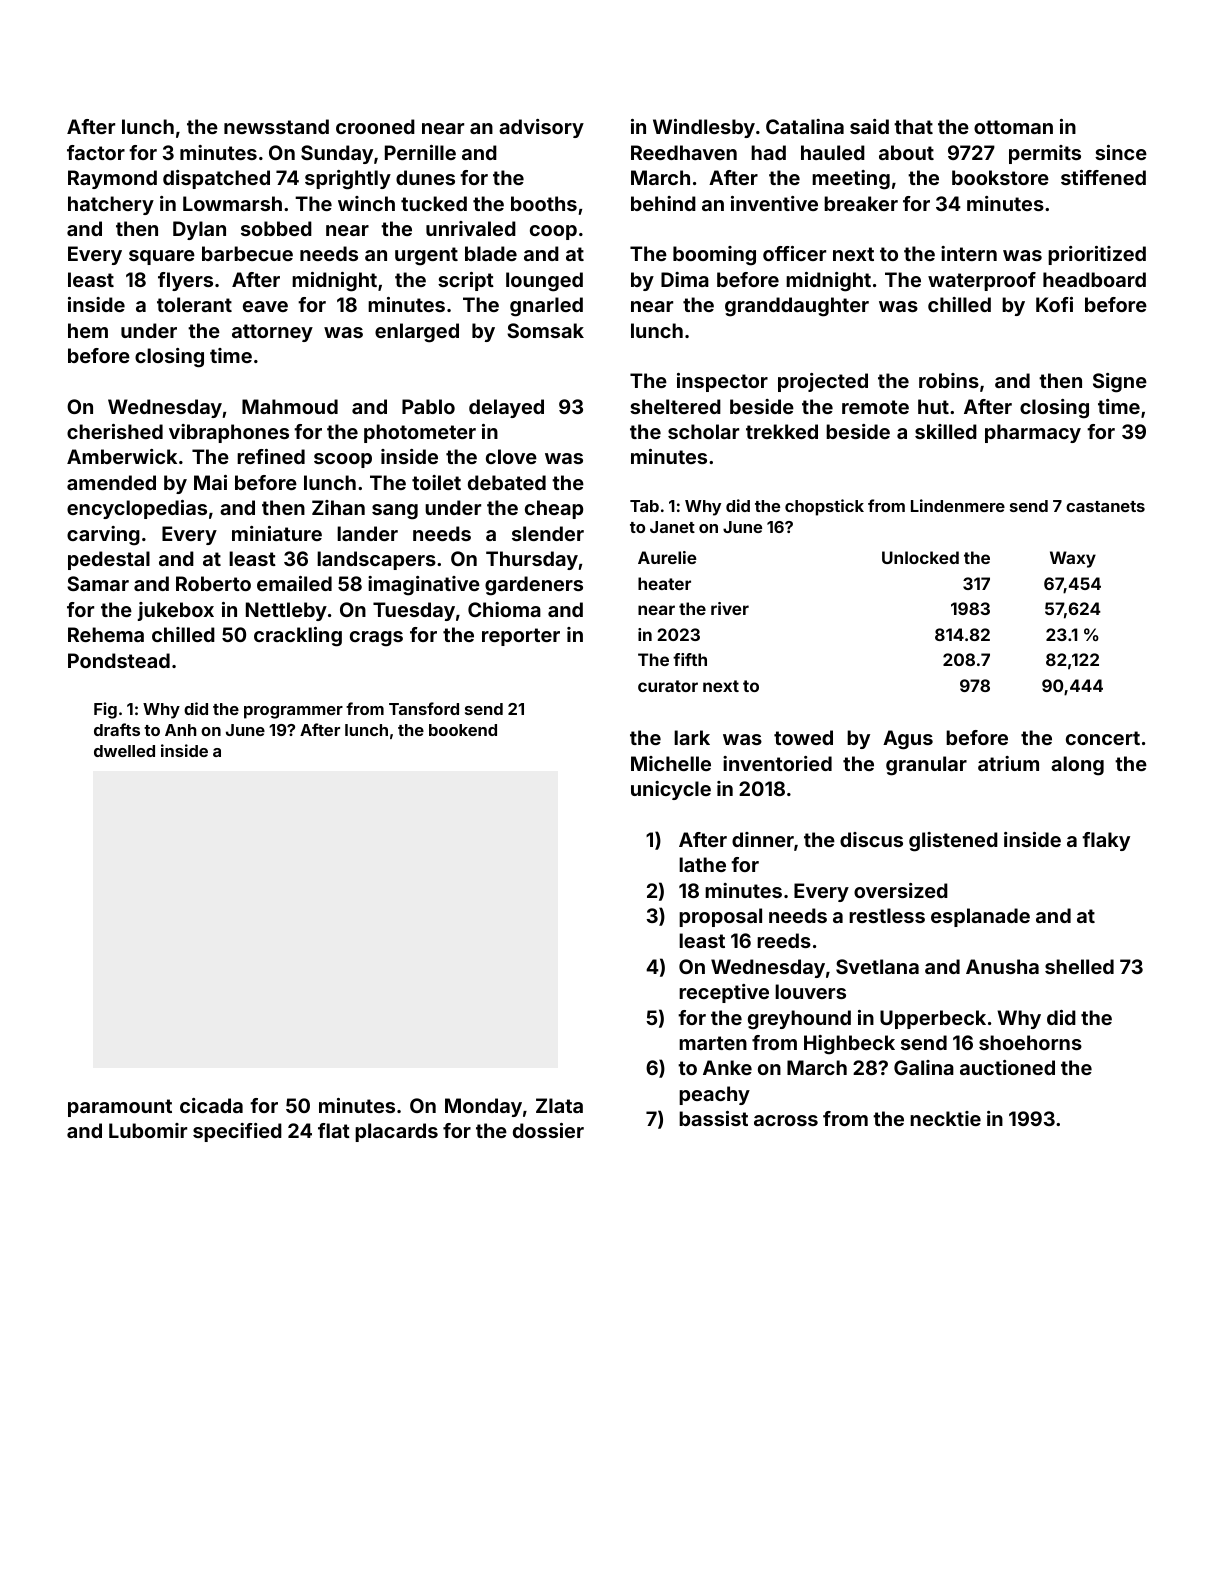  Describe the element at coordinates (1013, 127) in the page. I see `ottoman` at that location.
